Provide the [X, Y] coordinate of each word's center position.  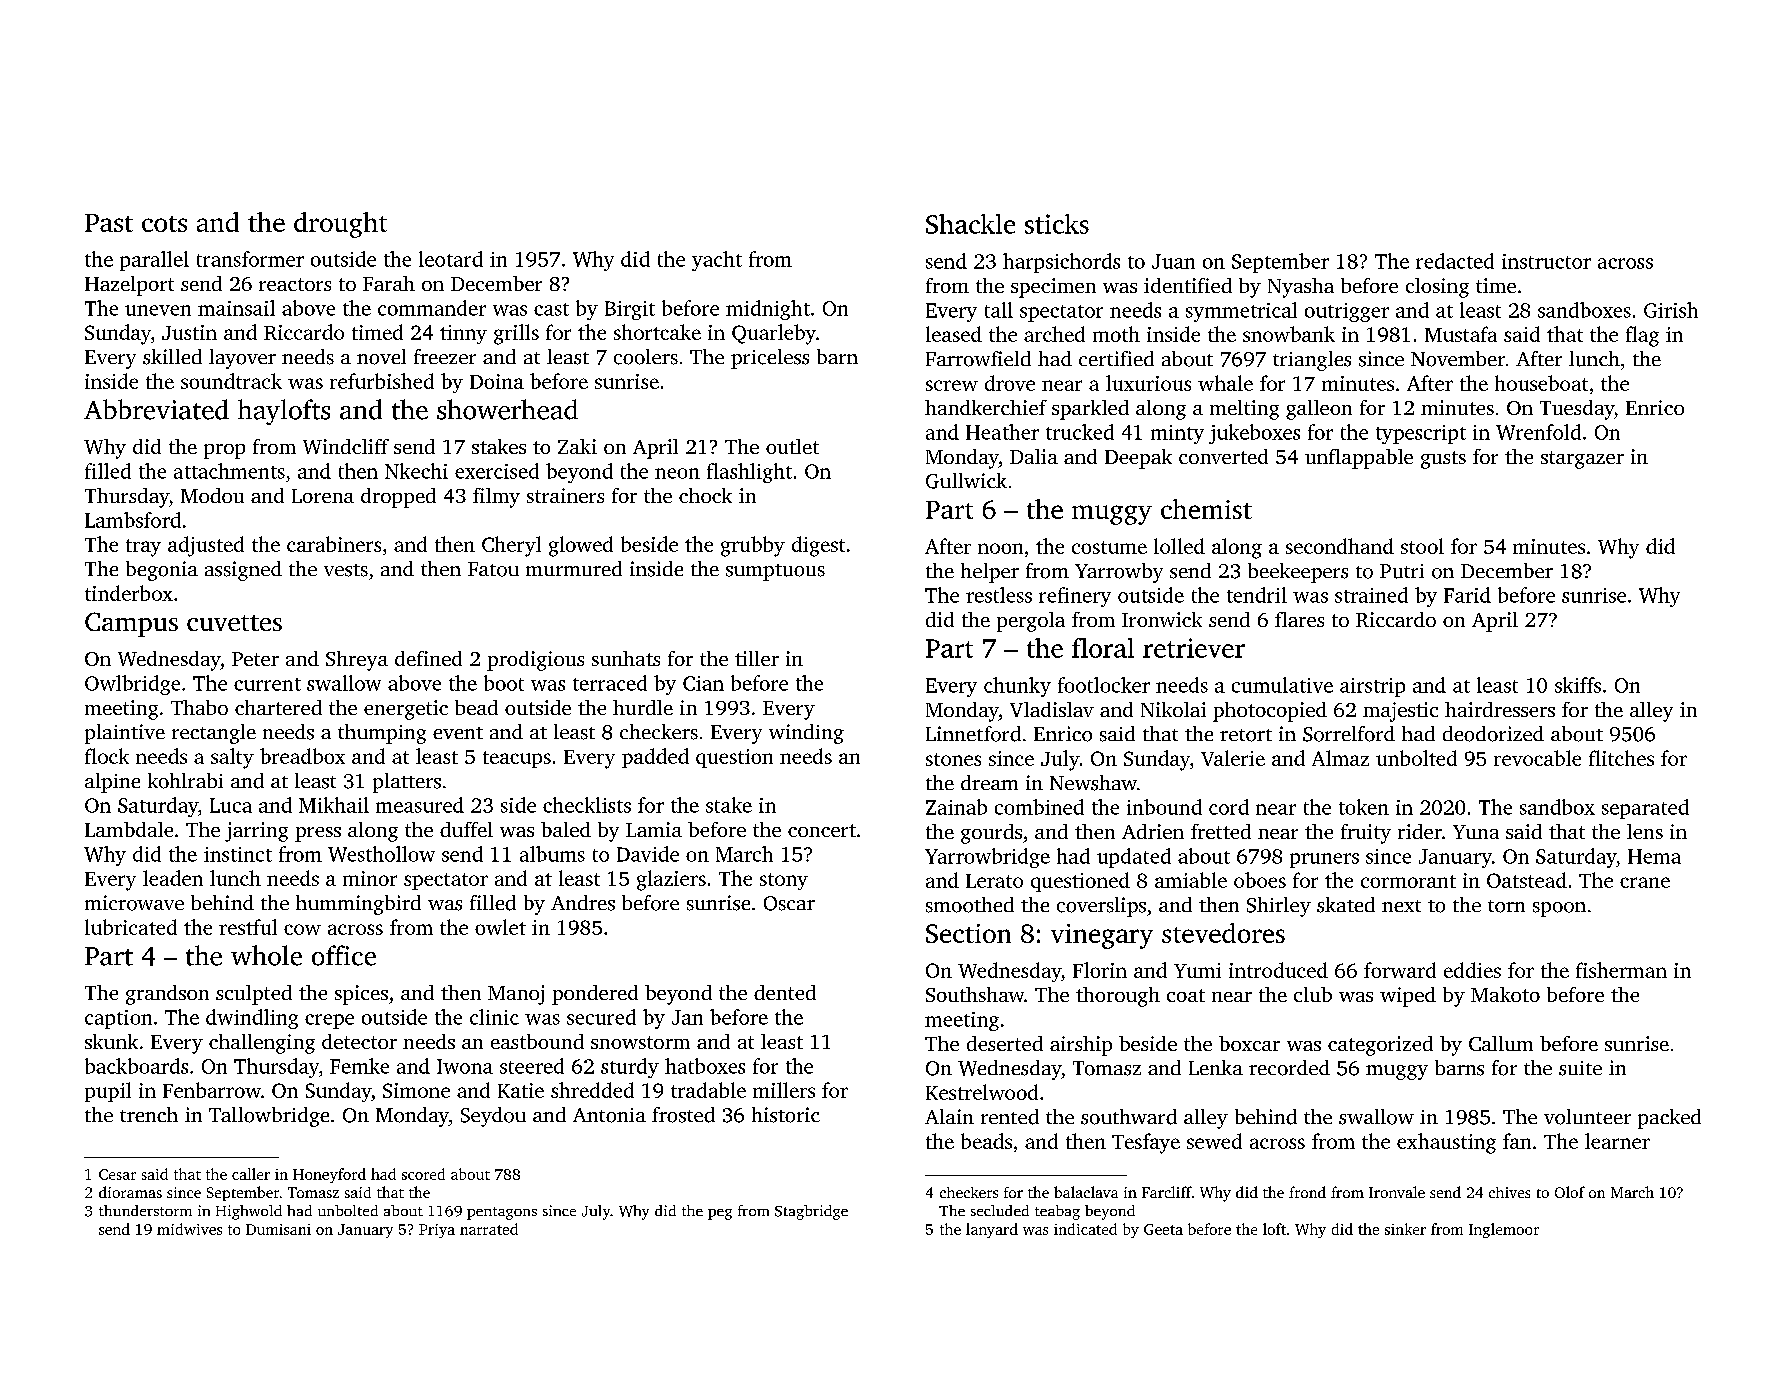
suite [1580, 1068]
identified [1188, 285]
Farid [1467, 595]
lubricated [131, 927]
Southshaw [975, 994]
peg [720, 1214]
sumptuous [775, 572]
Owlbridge [132, 685]
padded [655, 758]
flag [1642, 336]
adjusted [206, 546]
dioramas [130, 1192]
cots [164, 224]
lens [1645, 831]
